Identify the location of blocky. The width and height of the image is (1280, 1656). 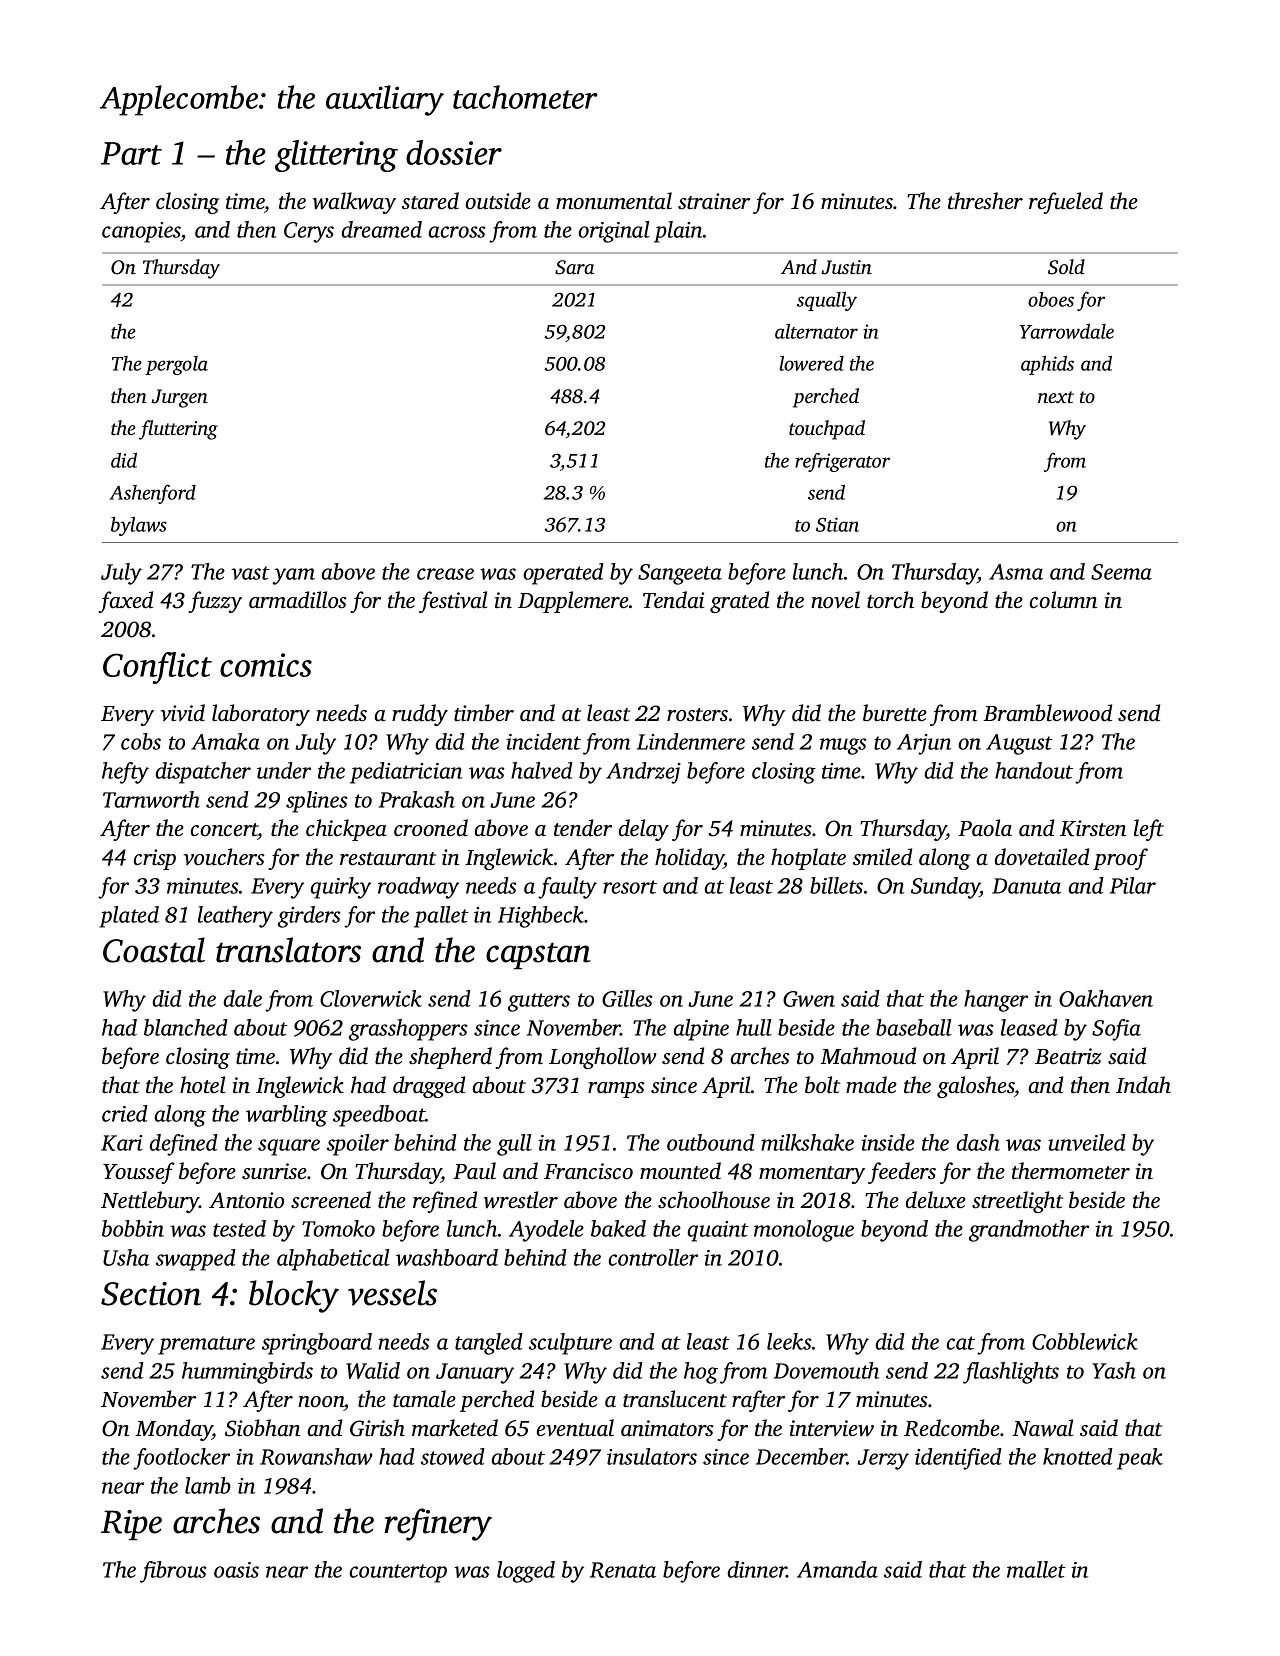
(294, 1296).
